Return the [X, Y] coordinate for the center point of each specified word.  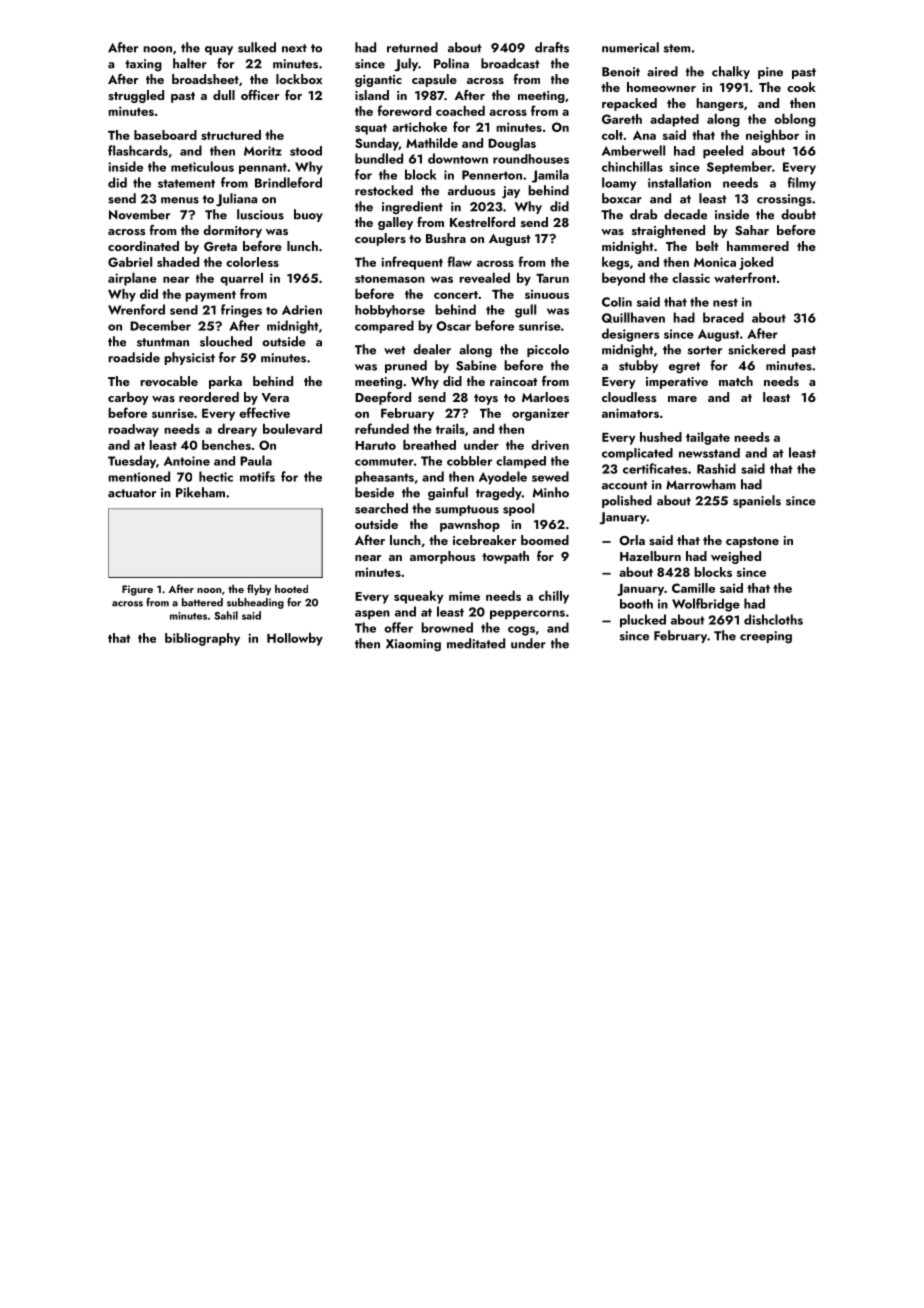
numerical [630, 47]
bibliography [202, 639]
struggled [136, 96]
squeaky [419, 597]
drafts [552, 47]
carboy [128, 398]
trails [450, 428]
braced [723, 317]
